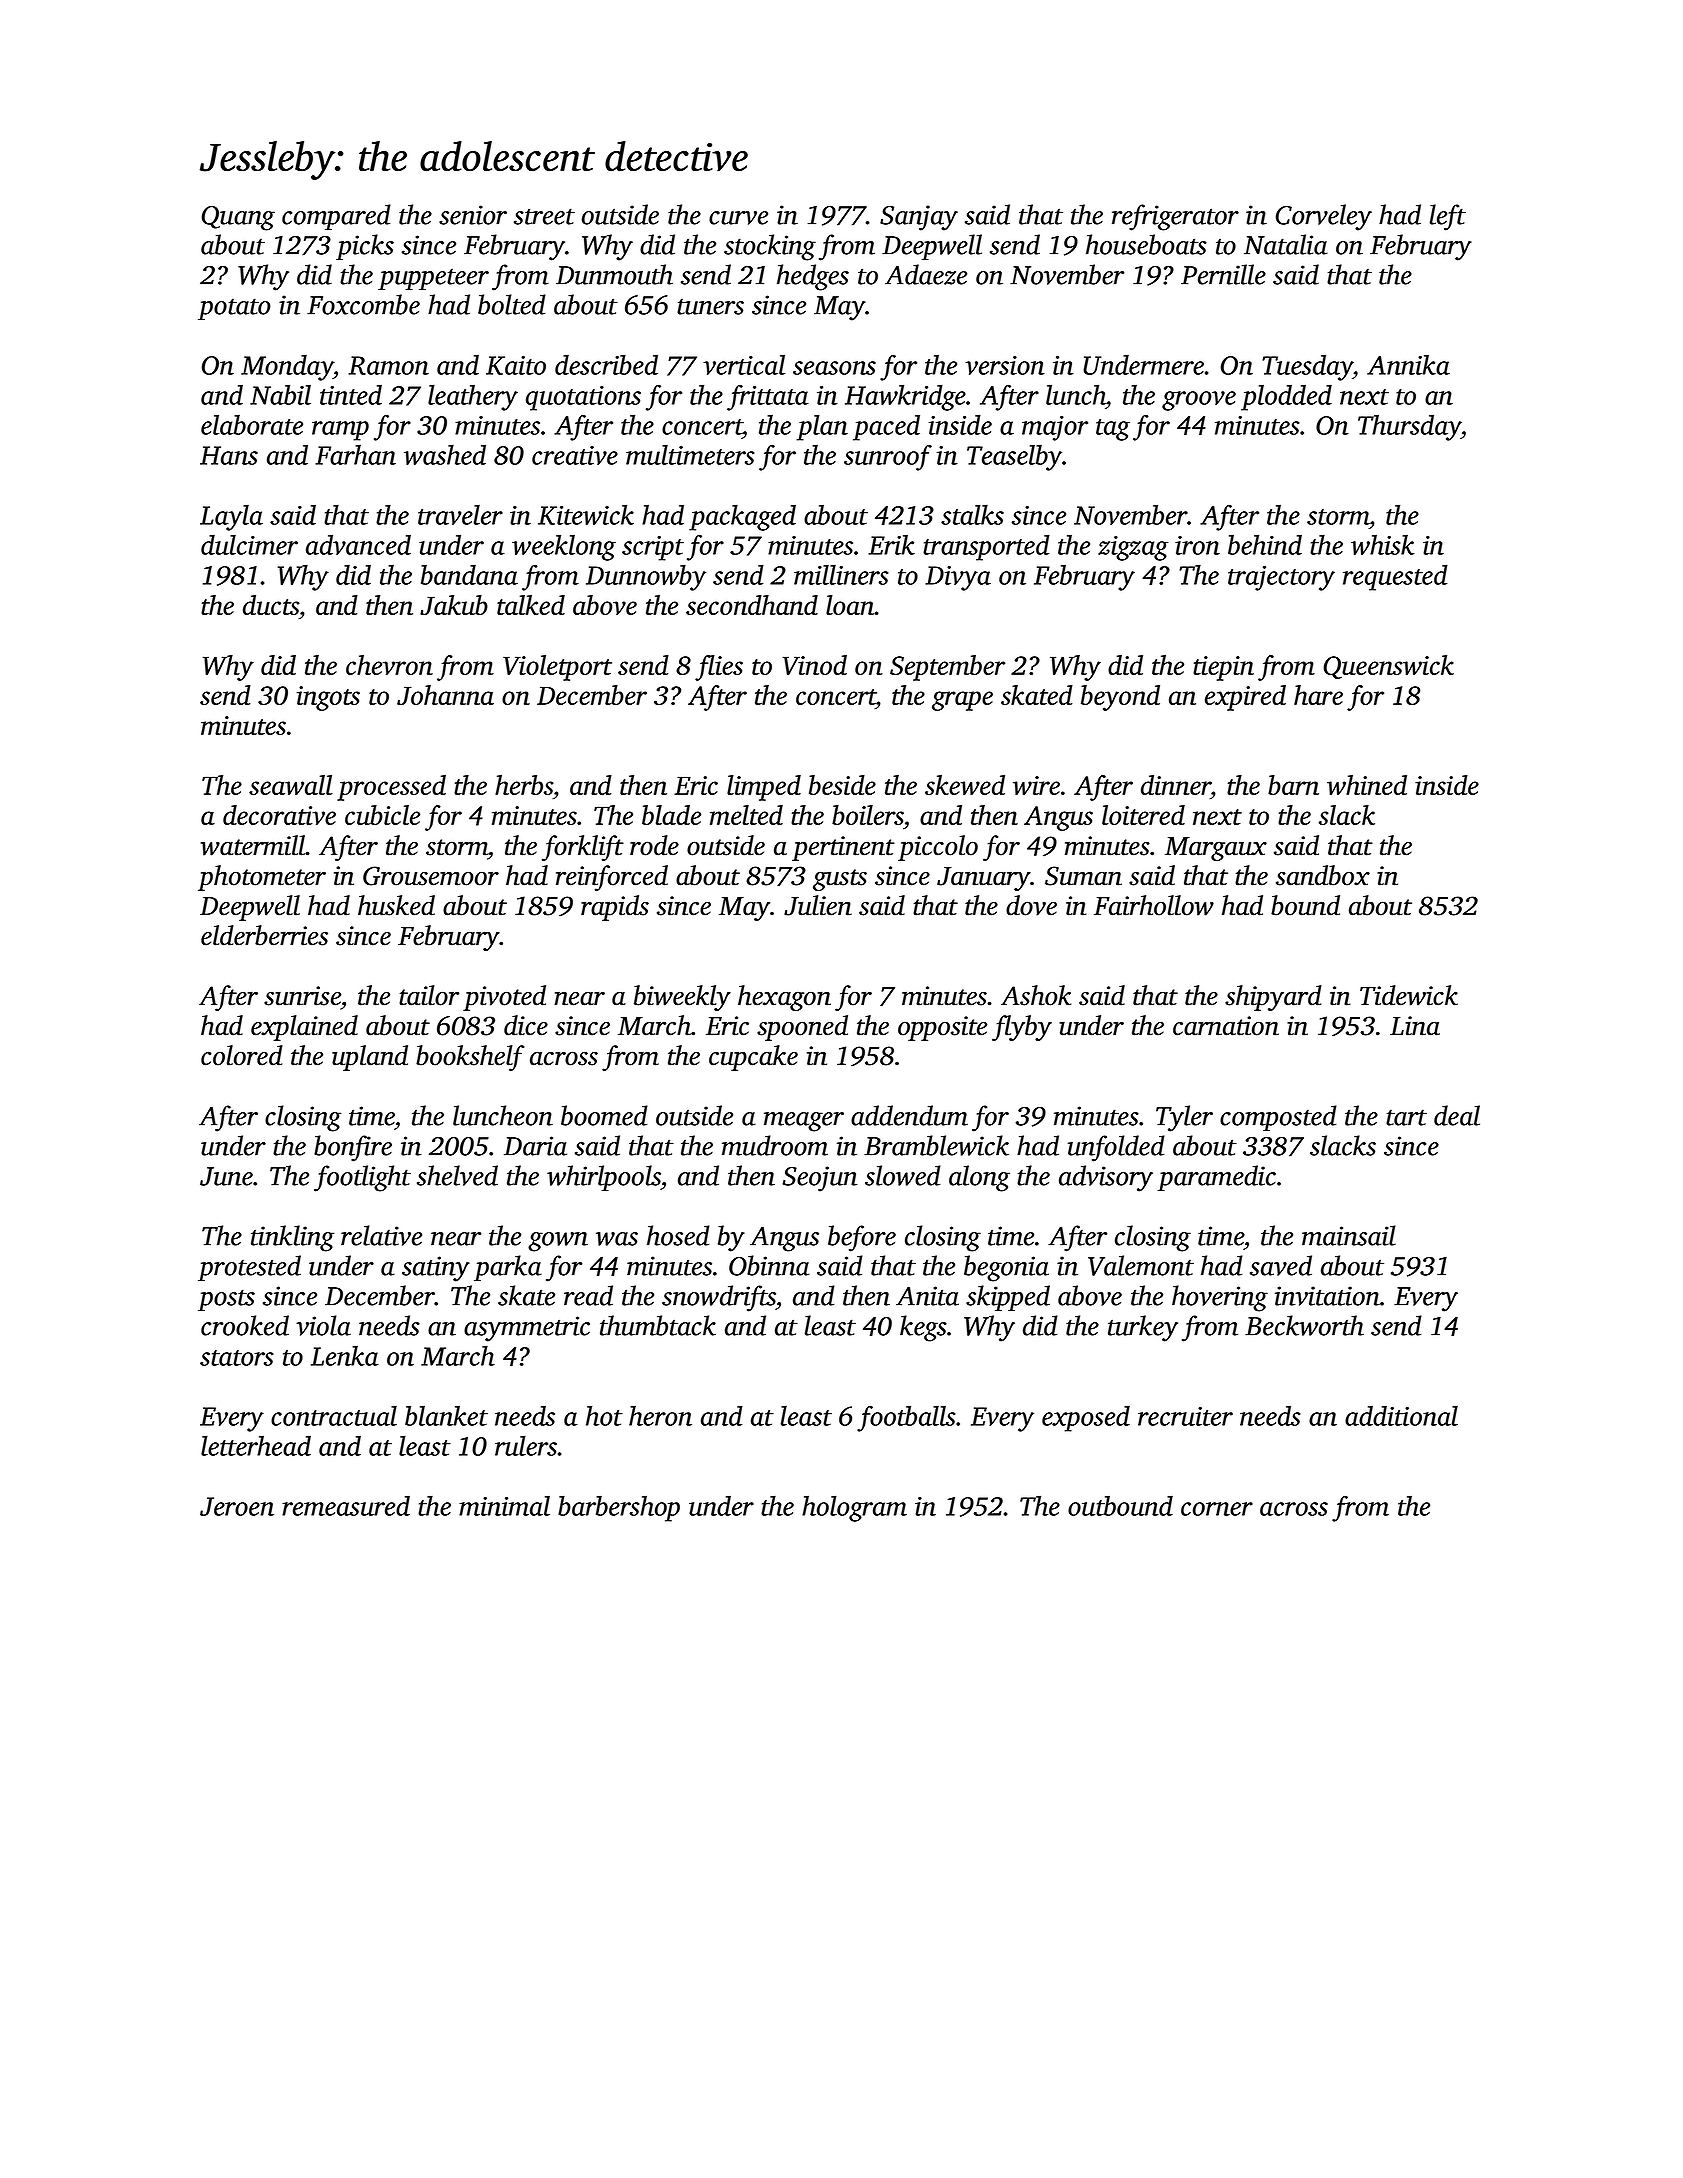 Image resolution: width=1683 pixels, height=2178 pixels. Describe the element at coordinates (813, 277) in the page. I see `hedges` at that location.
